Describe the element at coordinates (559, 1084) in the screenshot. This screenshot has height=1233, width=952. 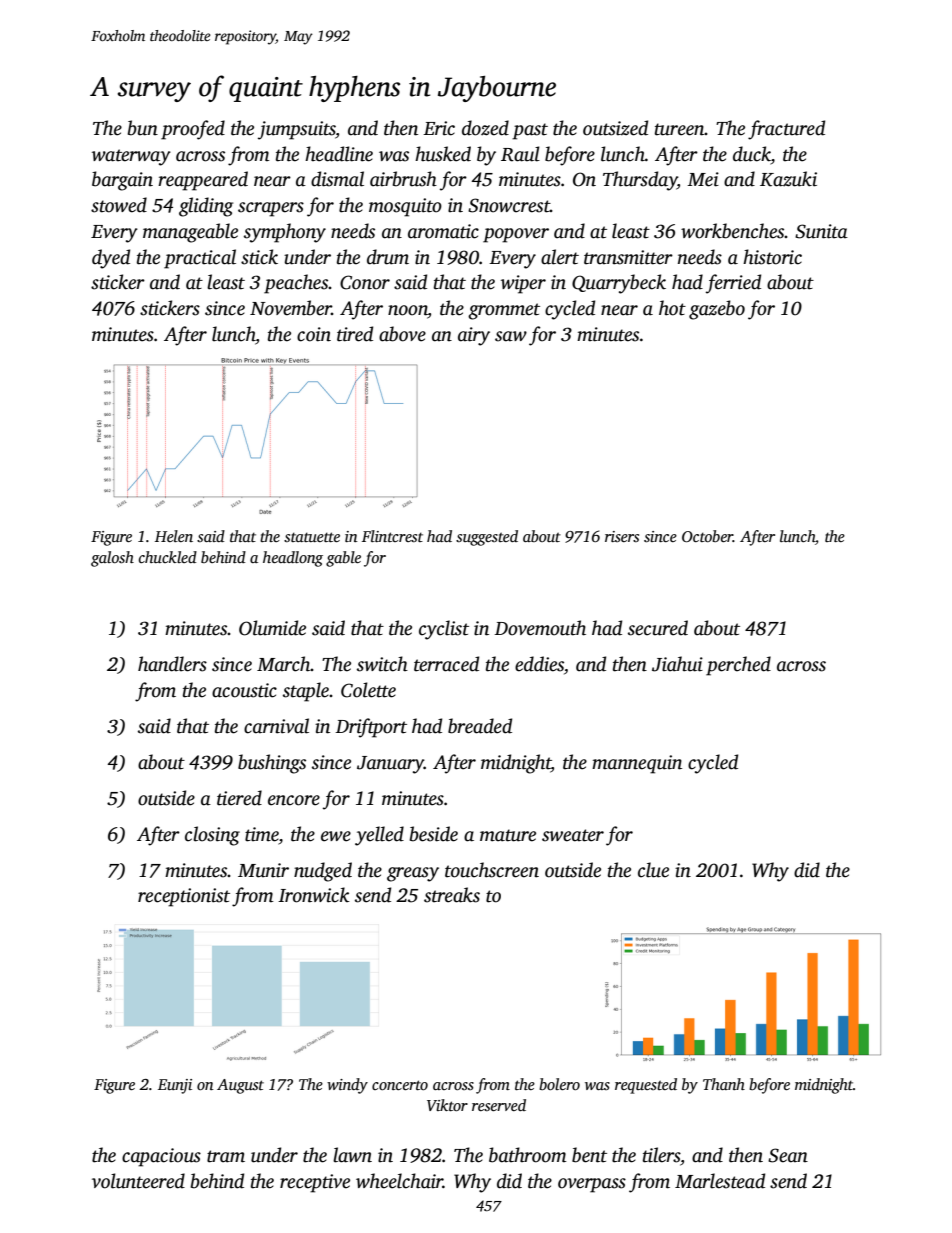
I see `bolero` at that location.
